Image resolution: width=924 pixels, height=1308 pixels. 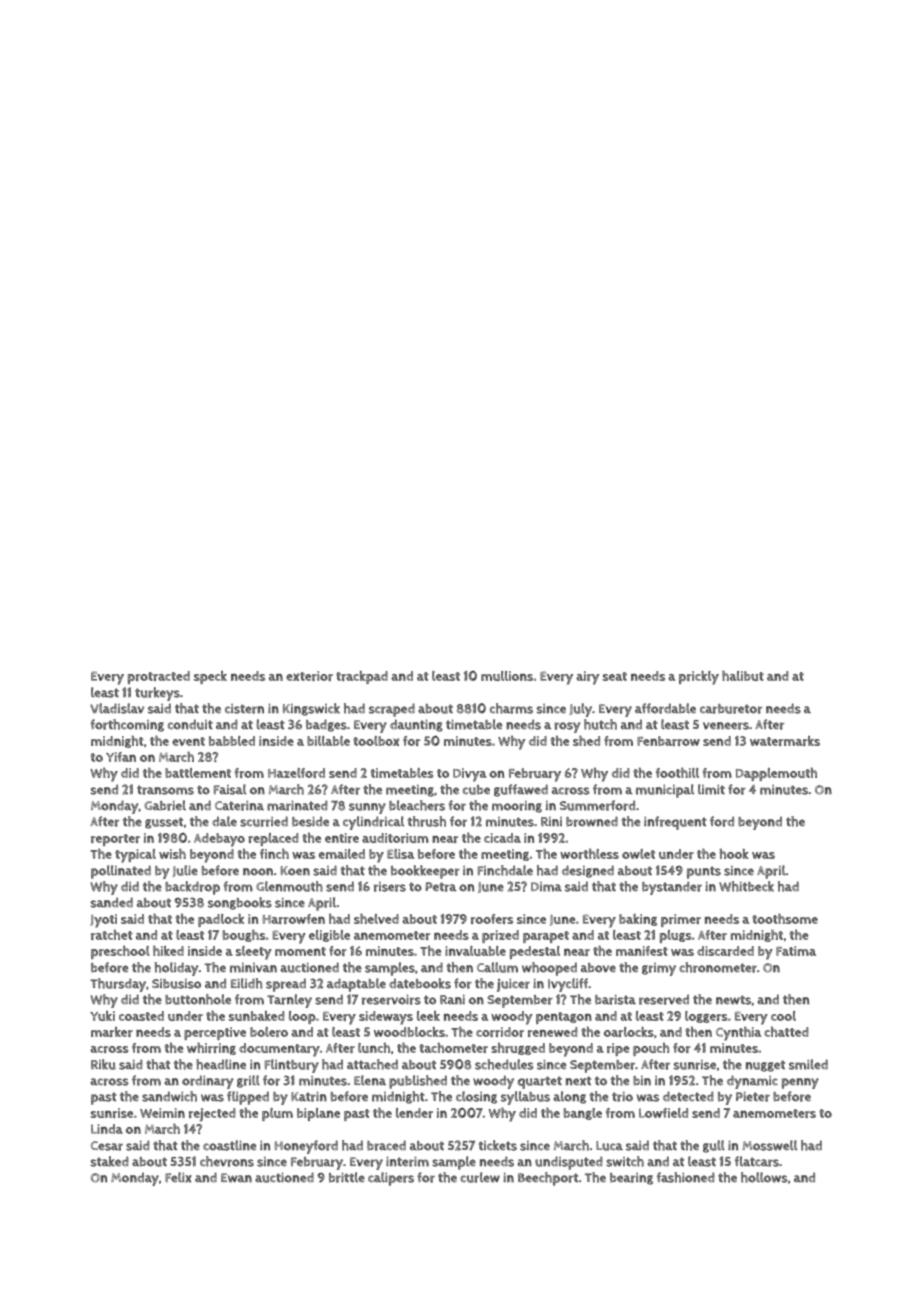 What do you see at coordinates (192, 888) in the screenshot?
I see `backdrop` at bounding box center [192, 888].
